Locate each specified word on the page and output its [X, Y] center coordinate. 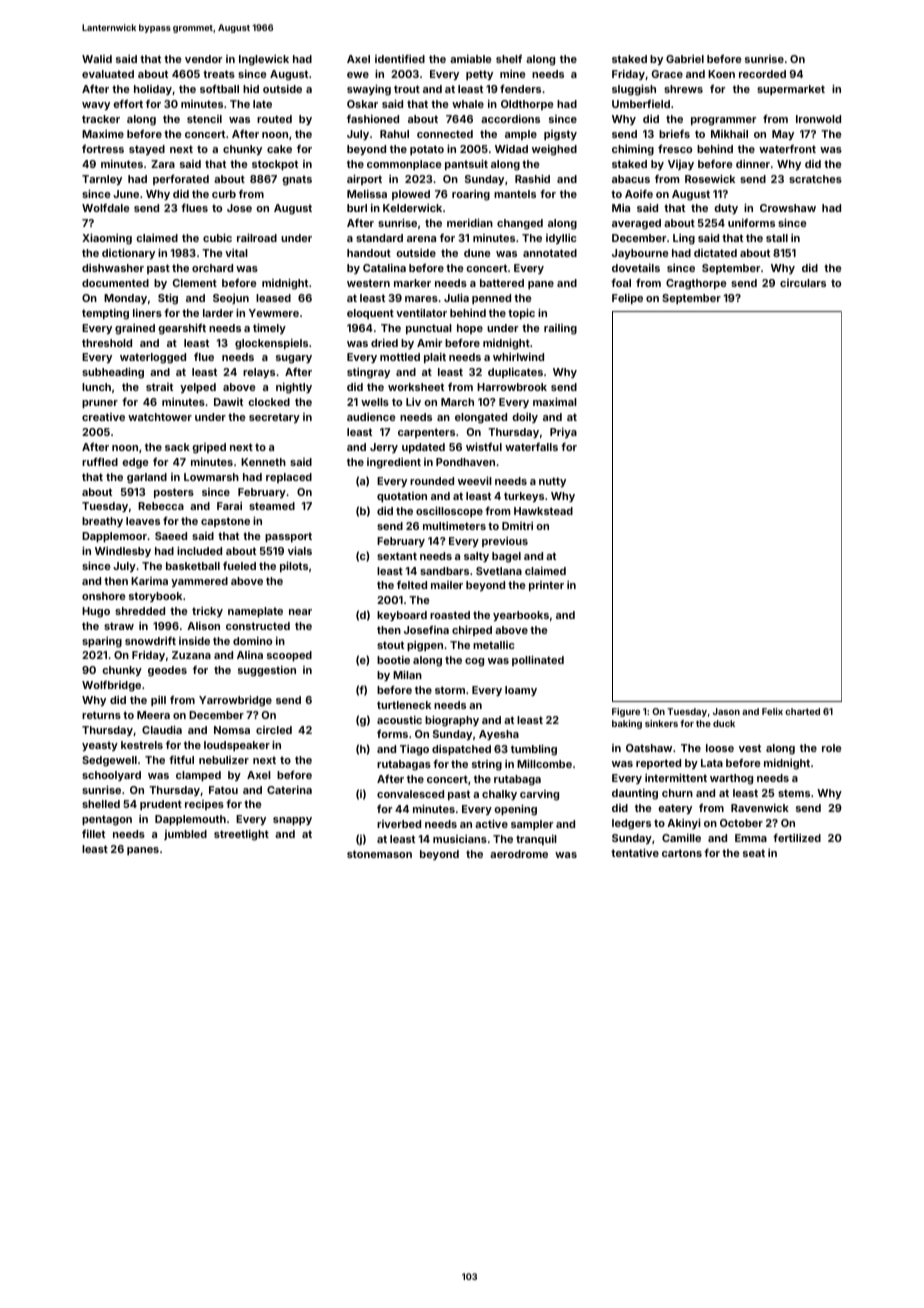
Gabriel [685, 59]
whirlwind [518, 357]
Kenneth [263, 462]
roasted [450, 615]
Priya [563, 433]
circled [274, 730]
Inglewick [264, 60]
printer [546, 586]
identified [400, 58]
